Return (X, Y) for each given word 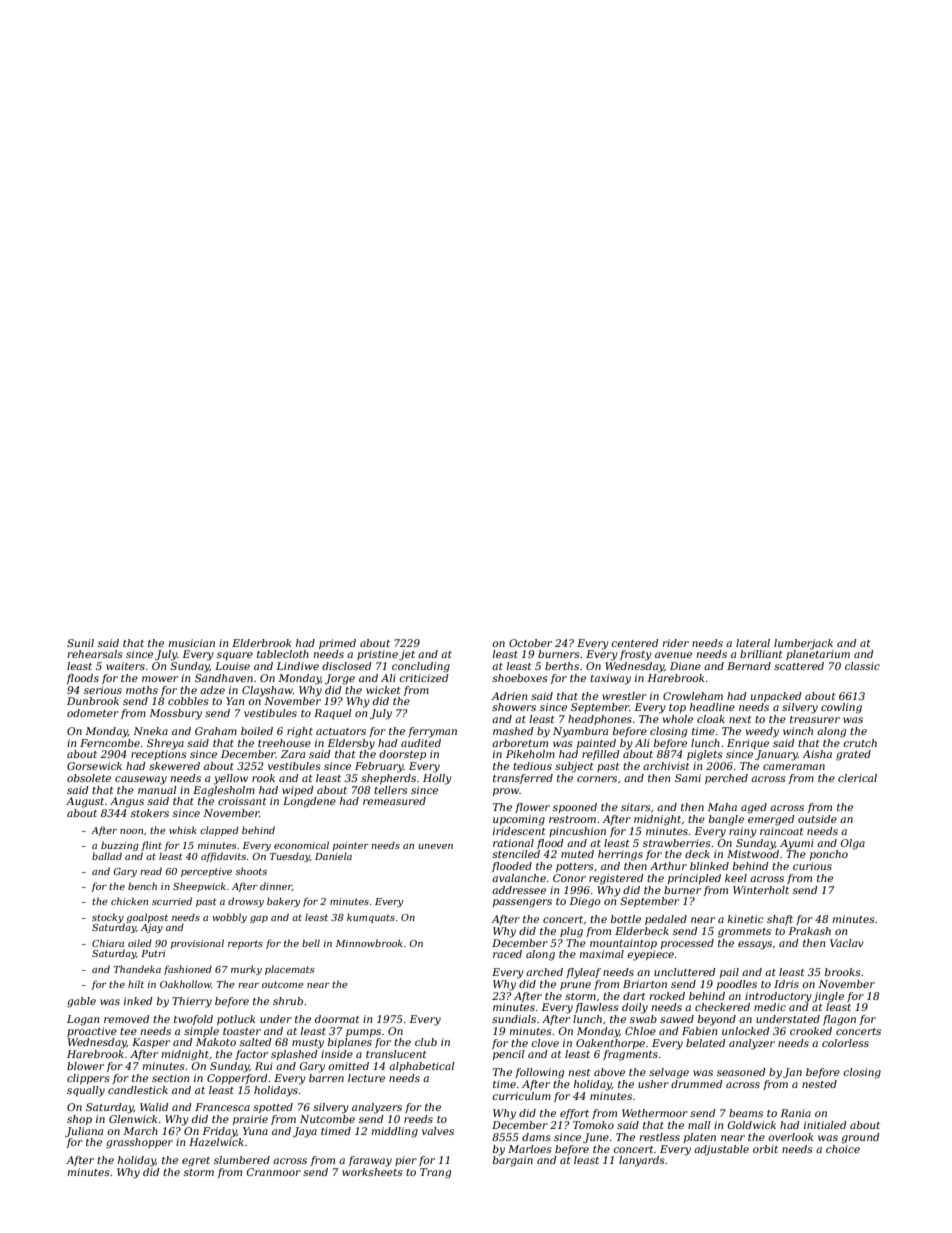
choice (843, 1149)
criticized (424, 678)
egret (196, 1162)
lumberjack (803, 644)
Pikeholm (530, 754)
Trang (435, 1173)
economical (301, 845)
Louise (232, 666)
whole (678, 719)
